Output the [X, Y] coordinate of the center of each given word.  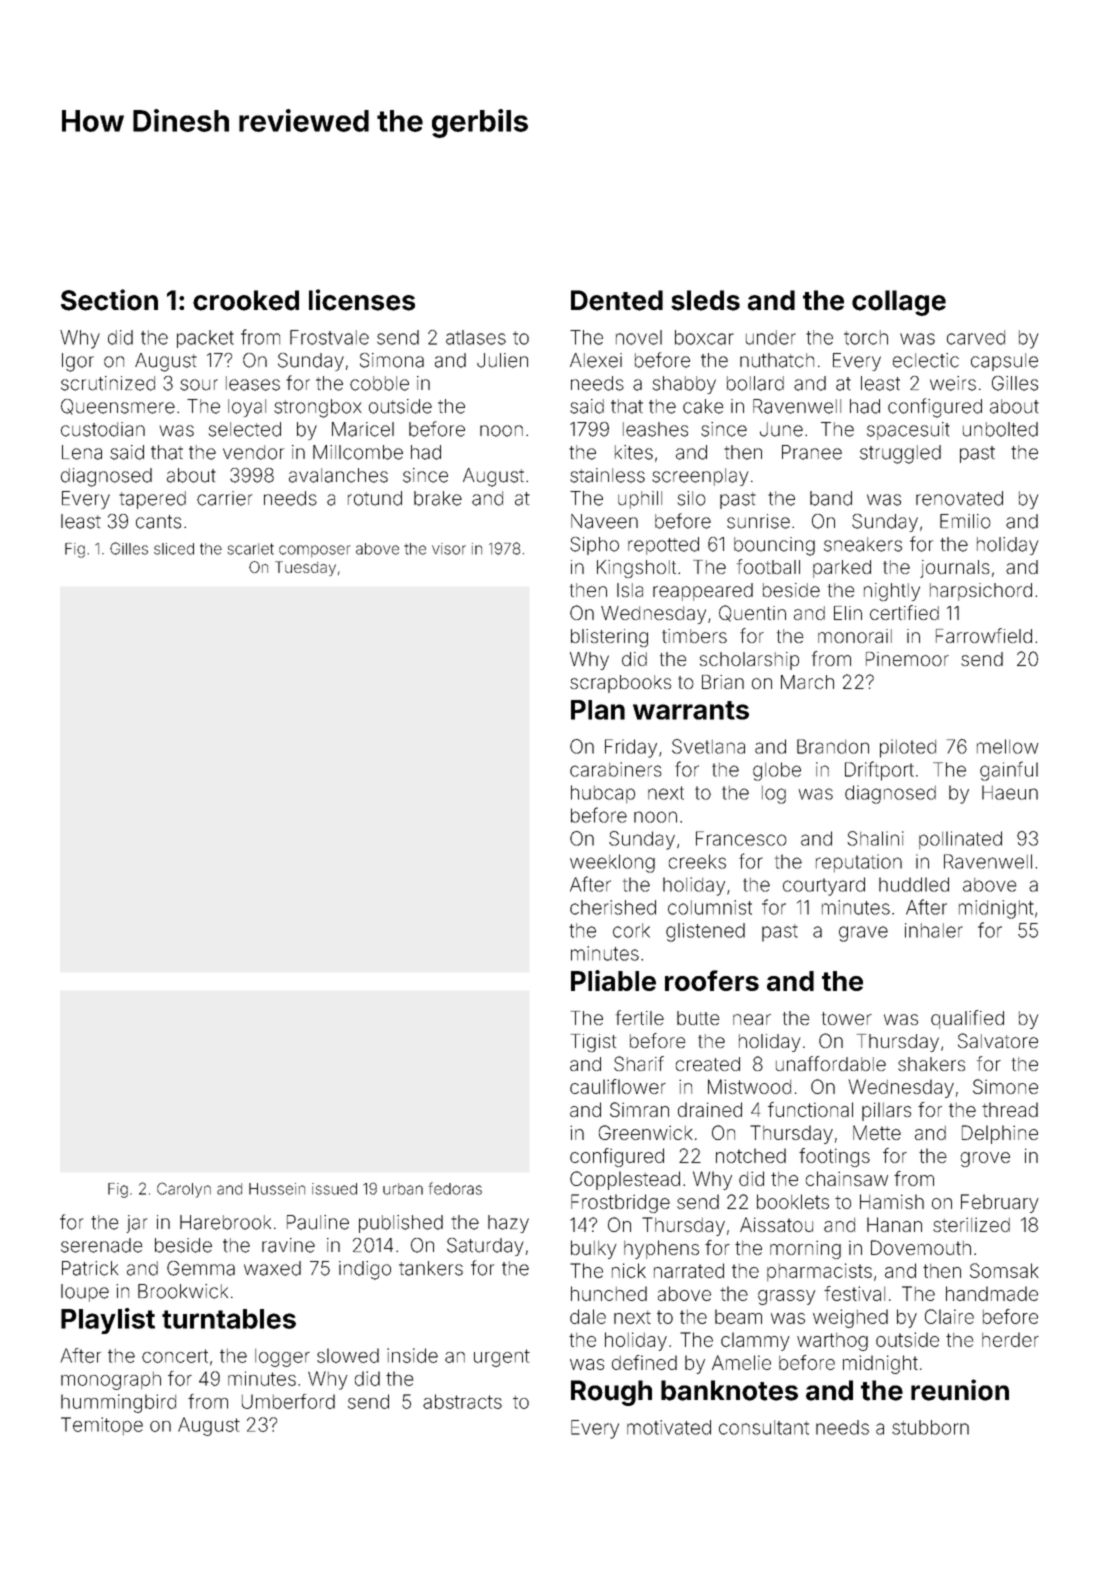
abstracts [462, 1401]
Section [109, 300]
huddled [914, 884]
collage [899, 303]
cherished [613, 907]
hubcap [603, 794]
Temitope [102, 1426]
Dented [617, 300]
